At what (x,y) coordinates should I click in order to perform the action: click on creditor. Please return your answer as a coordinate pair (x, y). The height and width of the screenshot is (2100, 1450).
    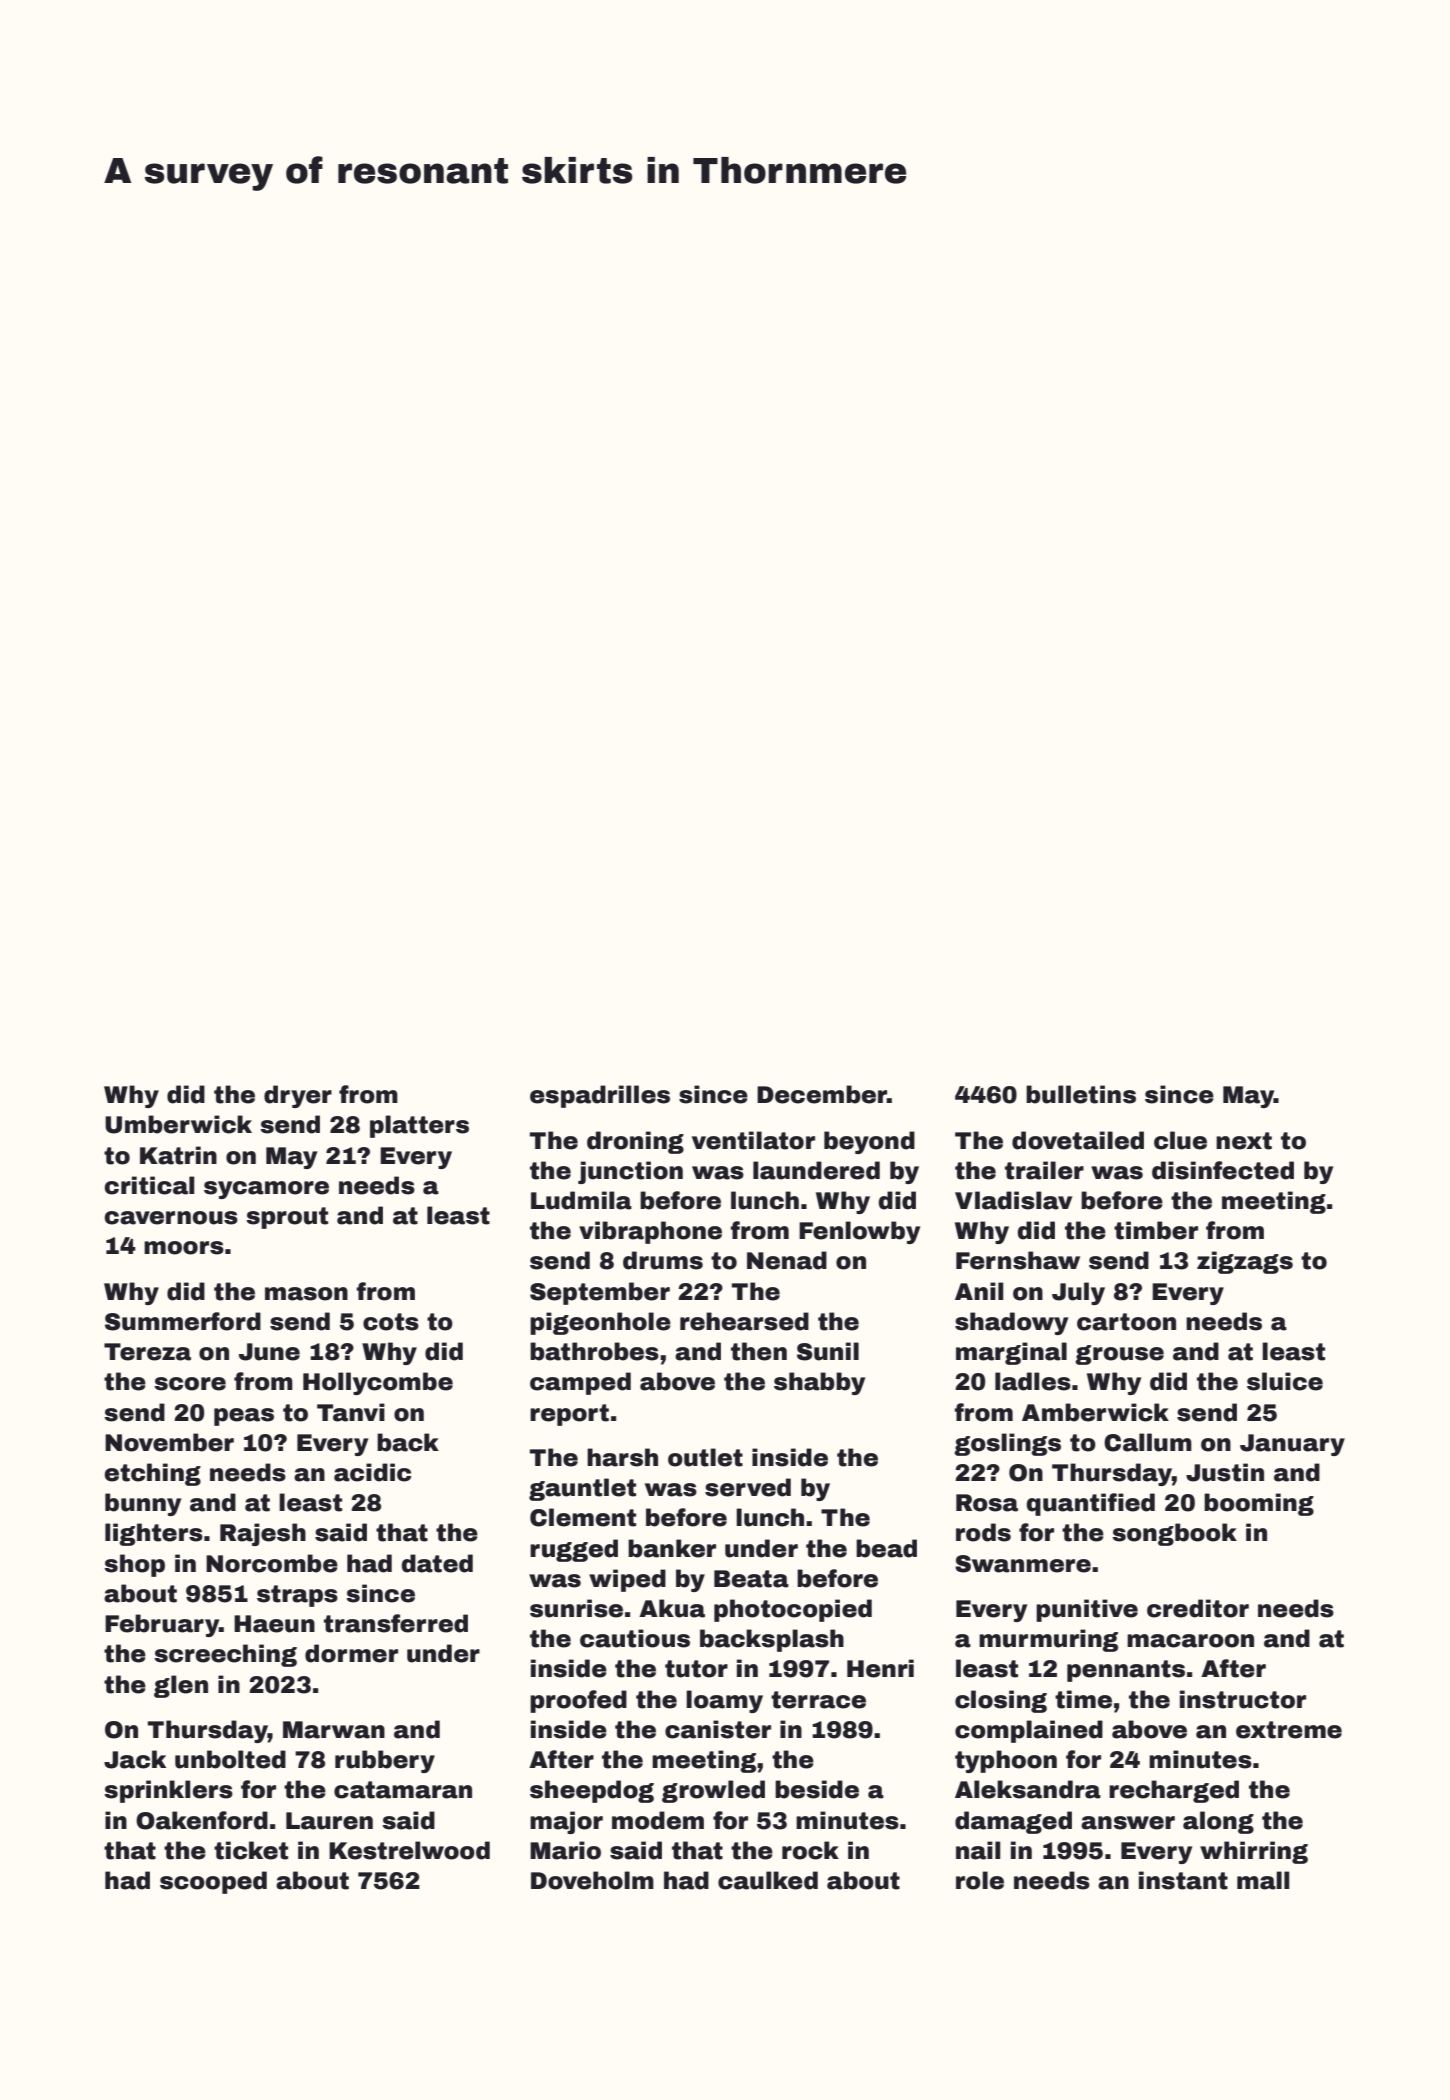
    Looking at the image, I should click on (1198, 1608).
